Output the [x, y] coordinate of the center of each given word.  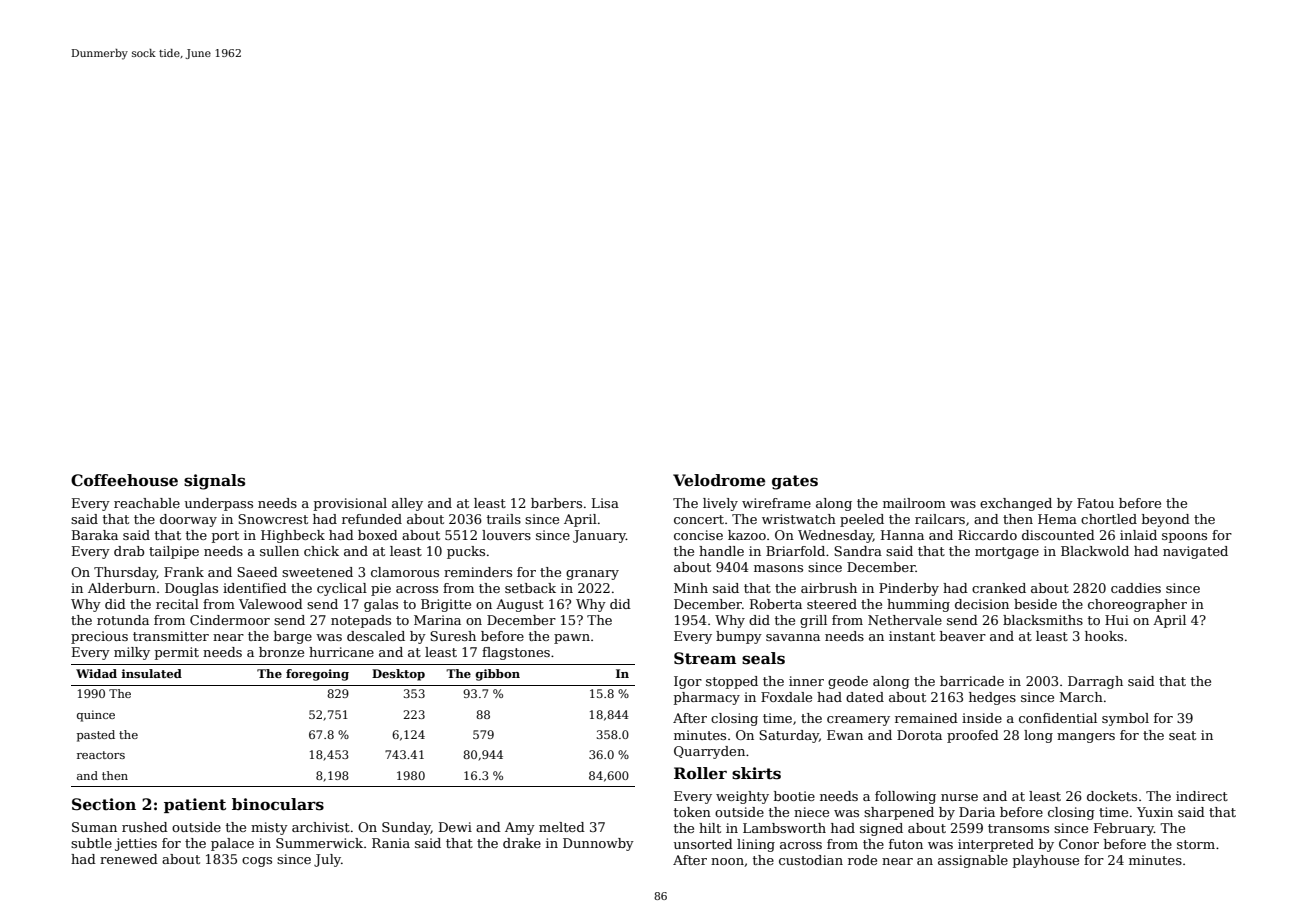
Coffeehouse [124, 480]
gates [795, 482]
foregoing [317, 675]
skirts [756, 773]
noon [727, 861]
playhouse [1046, 861]
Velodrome [719, 480]
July [327, 860]
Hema [1057, 519]
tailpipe [174, 552]
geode [848, 682]
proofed [973, 736]
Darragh [1095, 682]
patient [195, 805]
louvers [506, 535]
